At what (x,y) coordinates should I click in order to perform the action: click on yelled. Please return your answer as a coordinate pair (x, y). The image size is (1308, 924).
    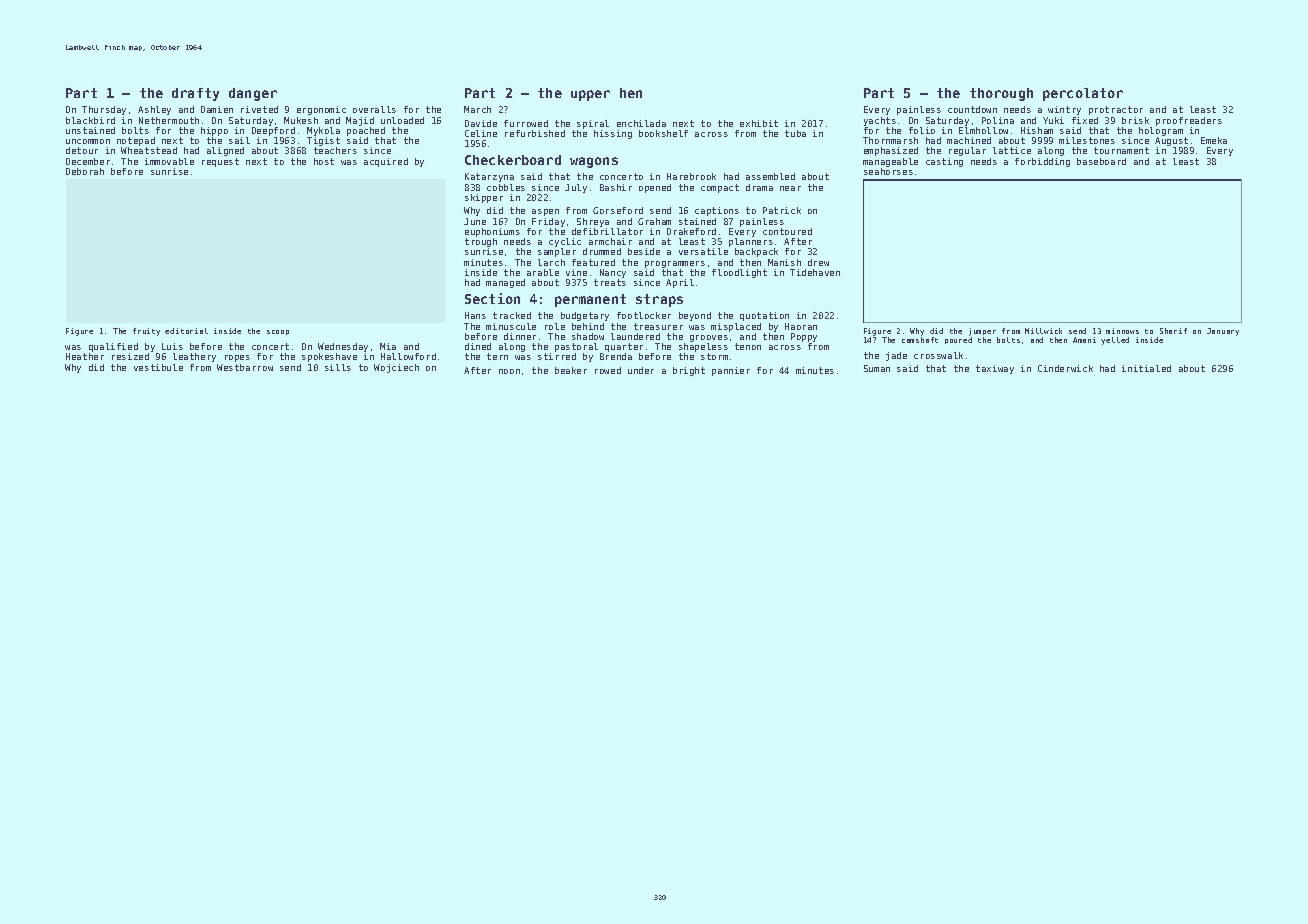
    Looking at the image, I should click on (1115, 341).
